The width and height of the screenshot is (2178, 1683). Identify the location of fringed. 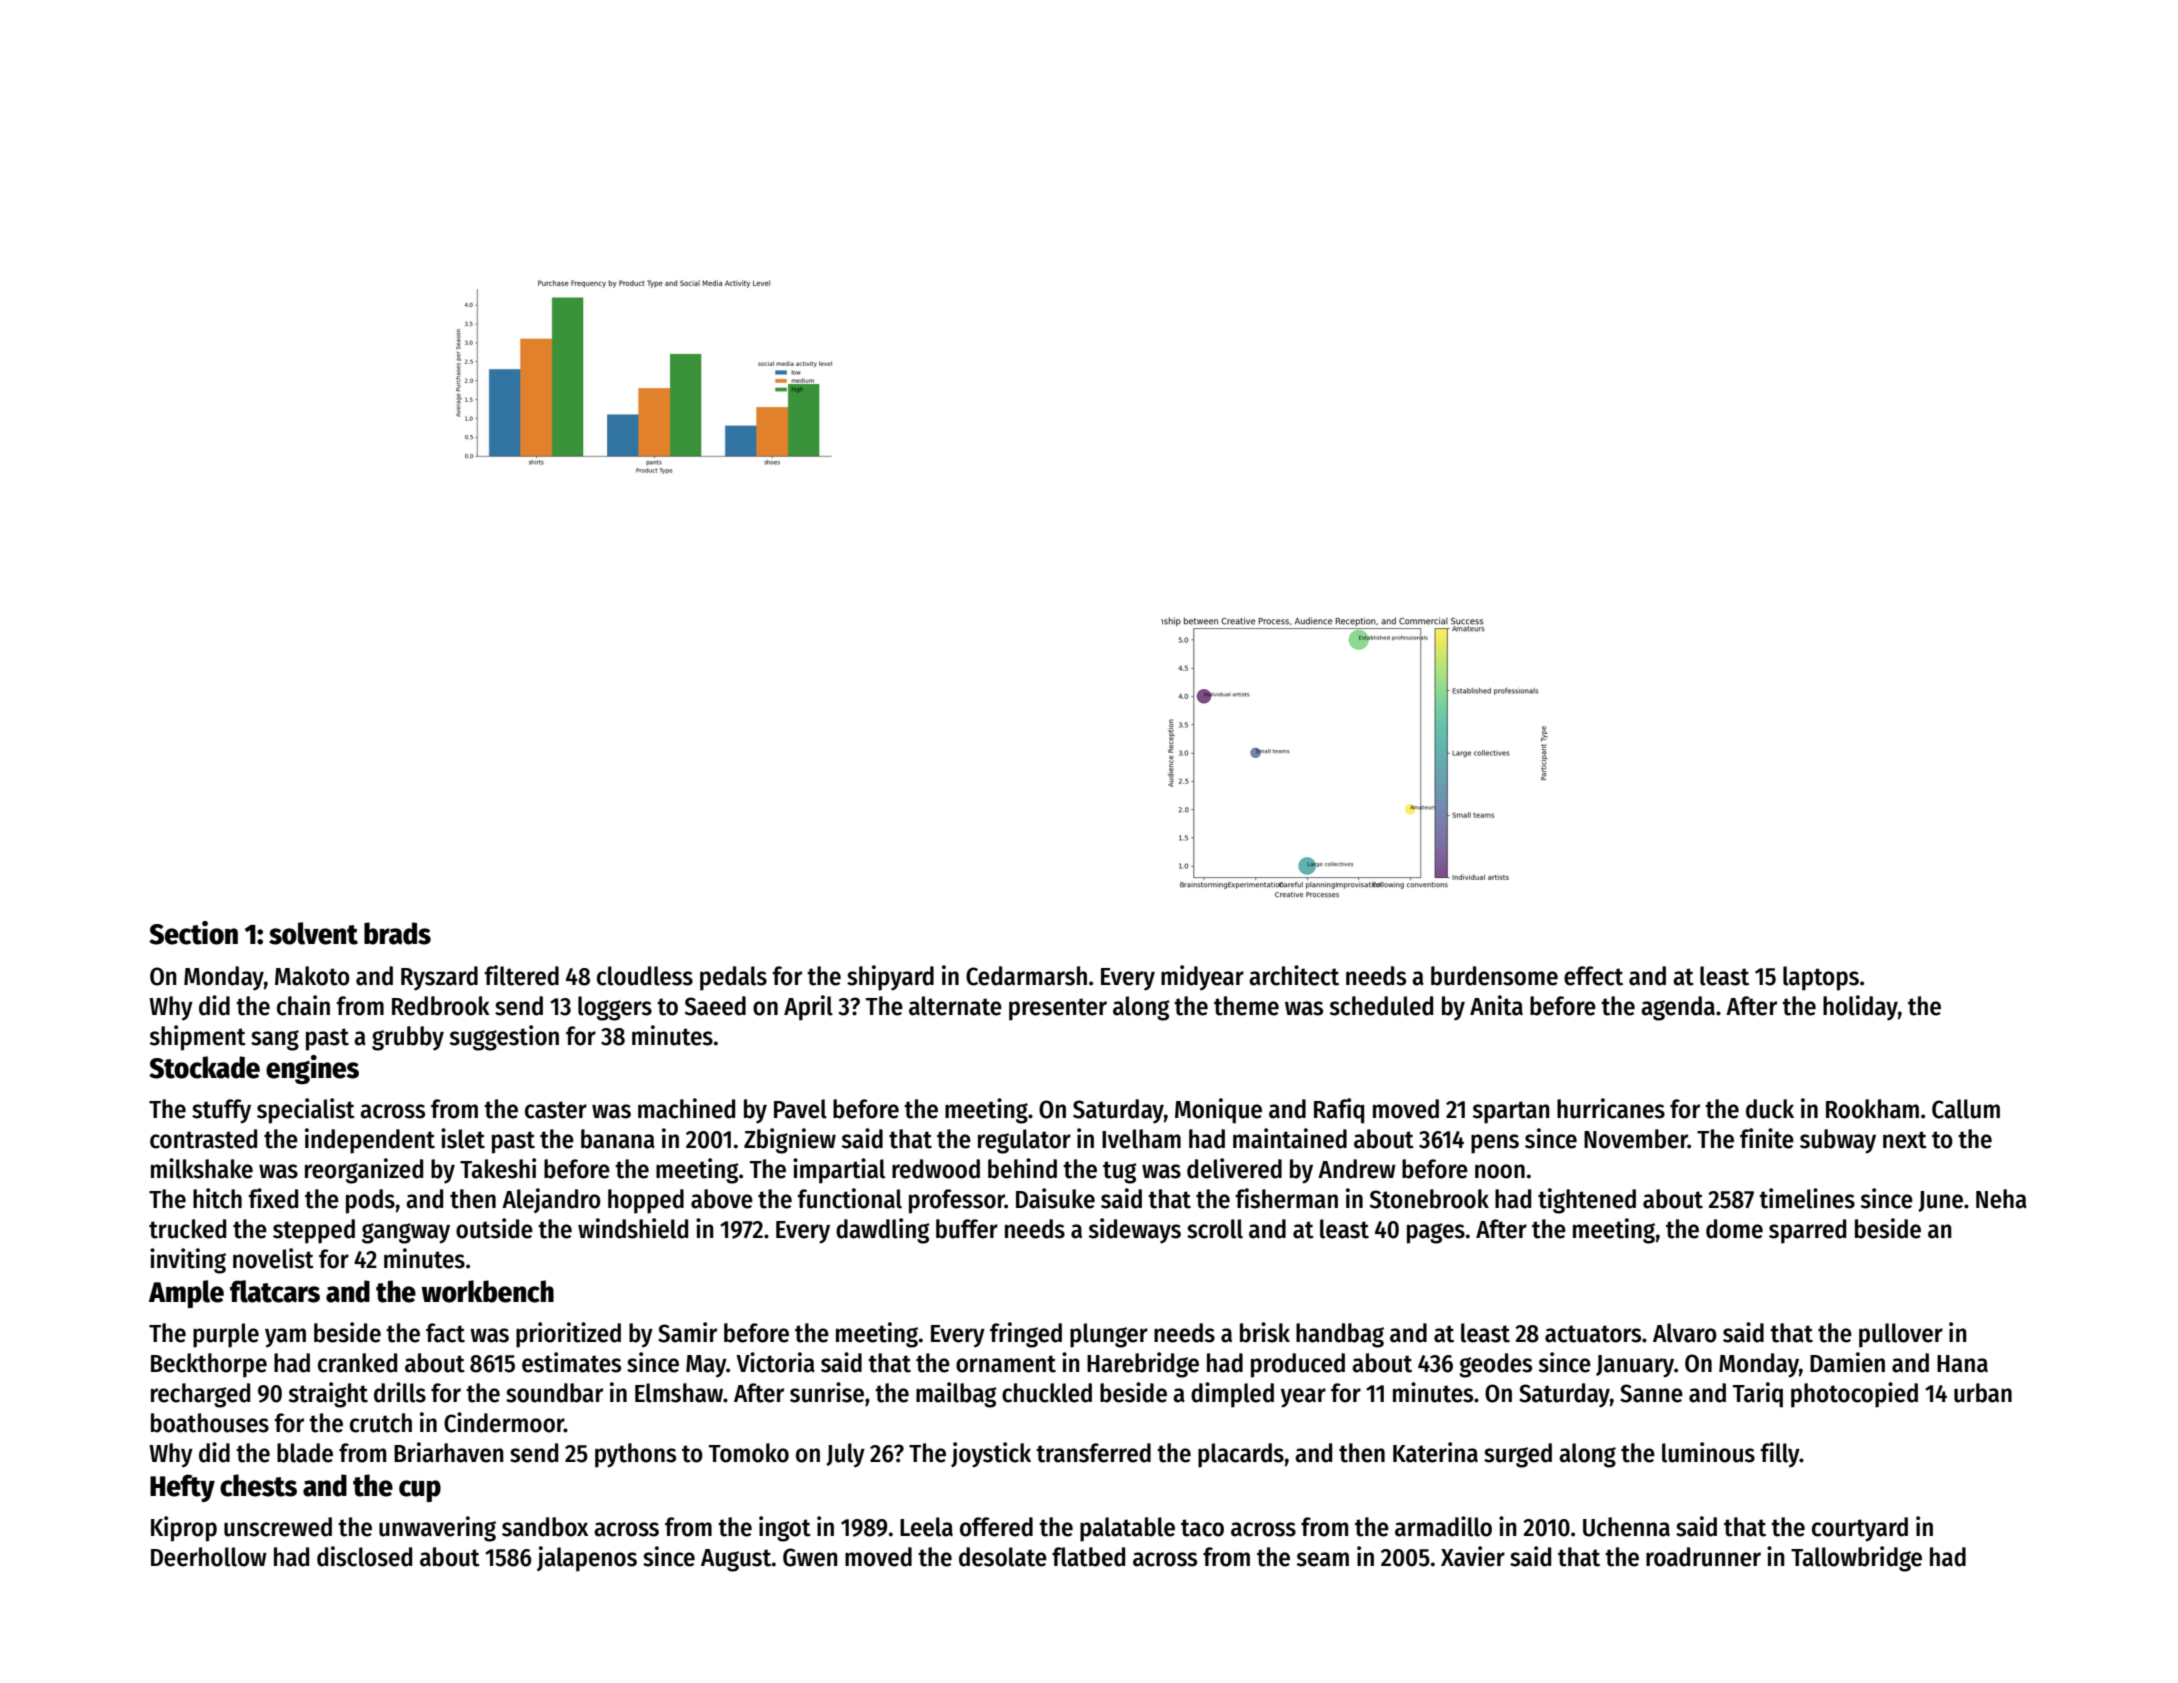
(1026, 1335).
